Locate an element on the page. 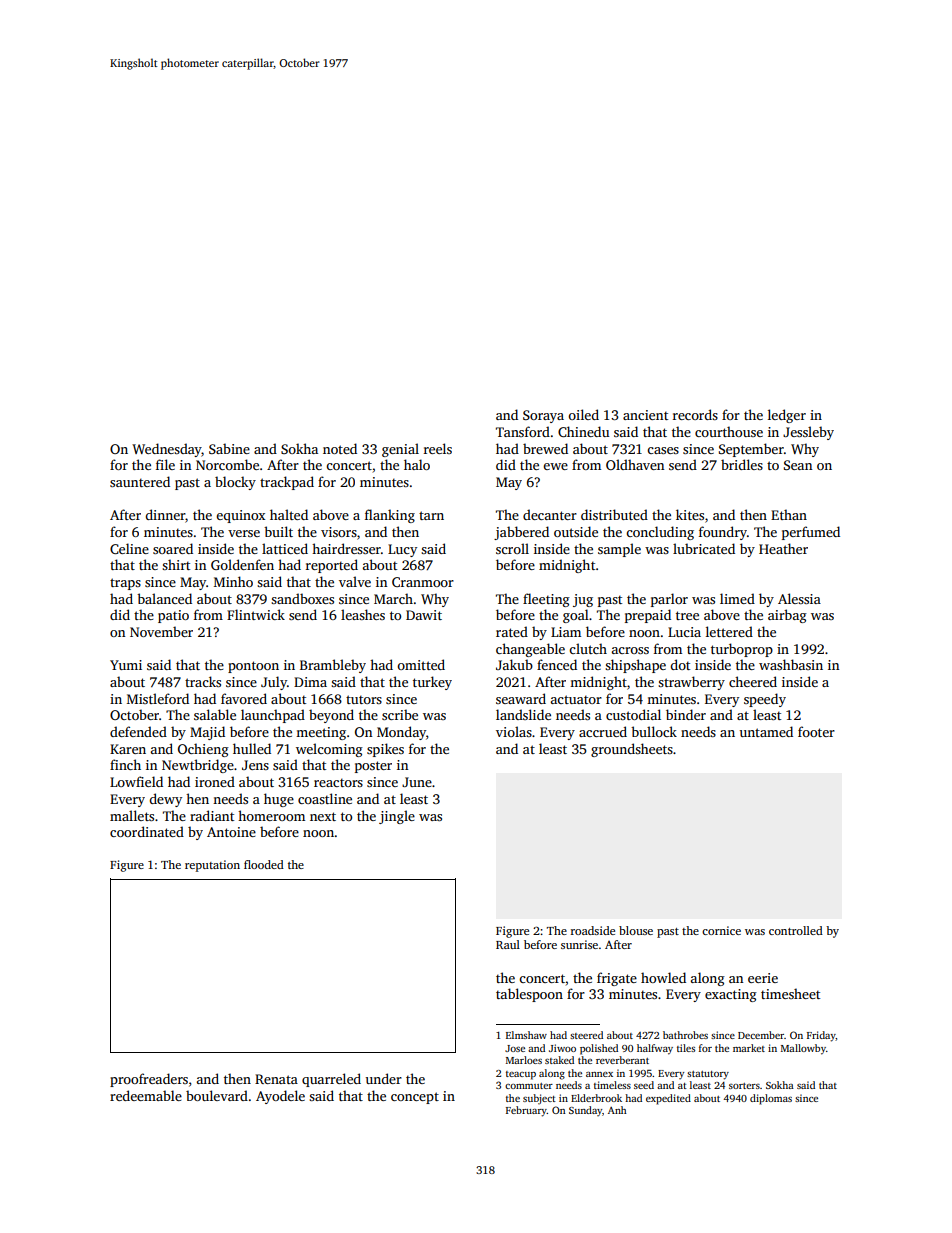  frigate is located at coordinates (617, 979).
